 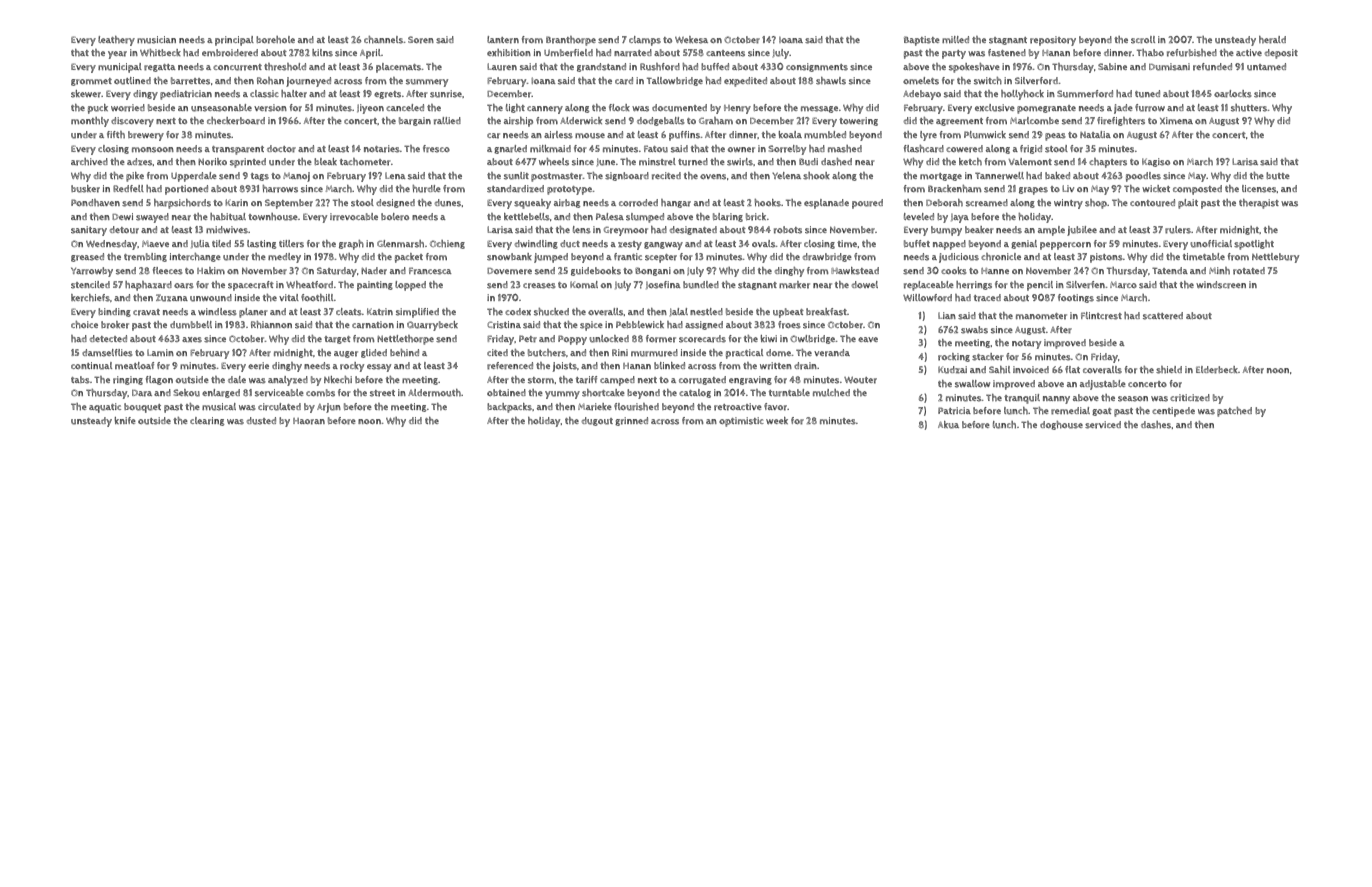 What do you see at coordinates (1061, 425) in the screenshot?
I see `doghouse` at bounding box center [1061, 425].
